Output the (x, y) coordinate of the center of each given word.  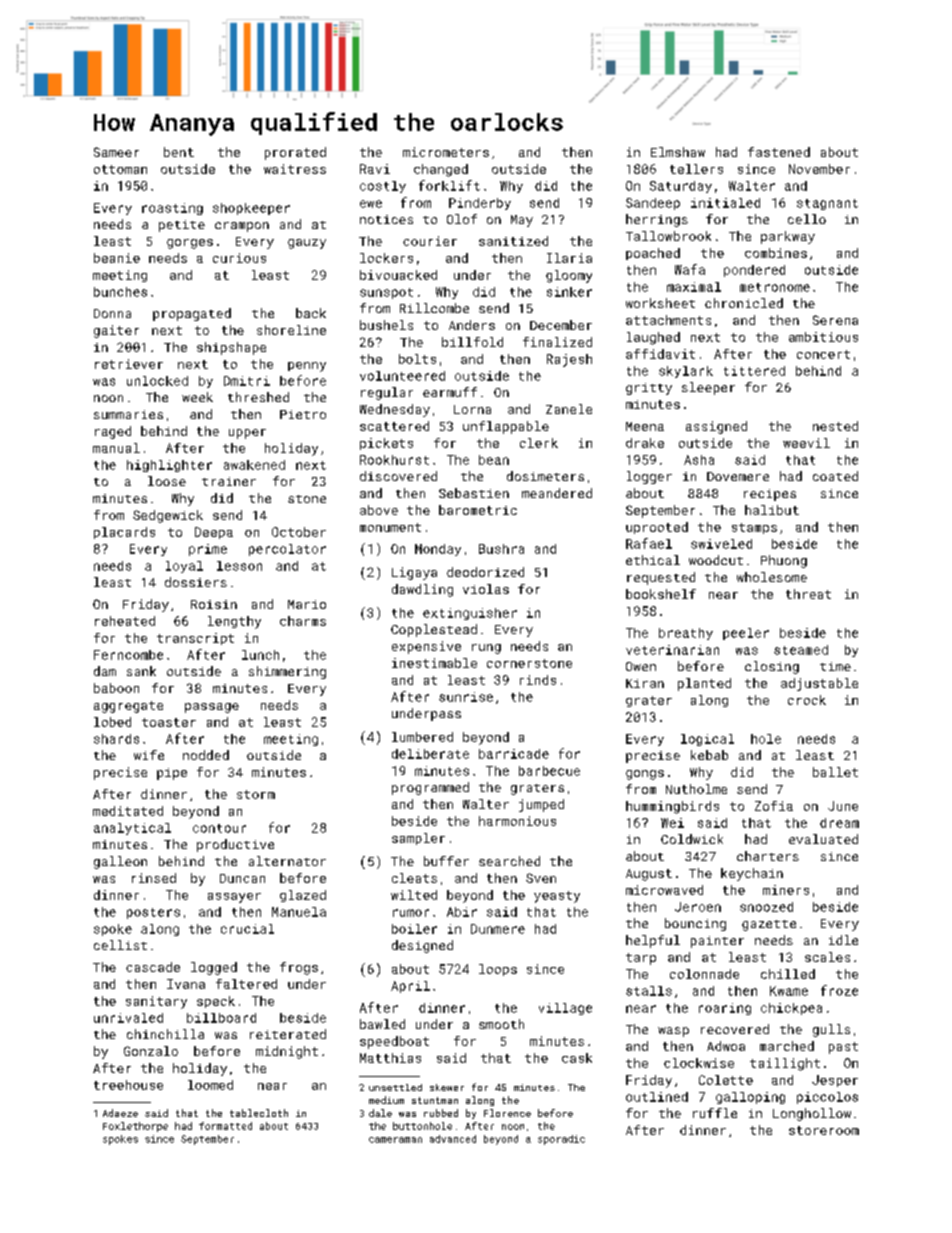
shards (116, 739)
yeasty (557, 897)
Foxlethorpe (135, 1127)
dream (839, 823)
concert (823, 354)
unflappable (506, 427)
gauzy (307, 244)
